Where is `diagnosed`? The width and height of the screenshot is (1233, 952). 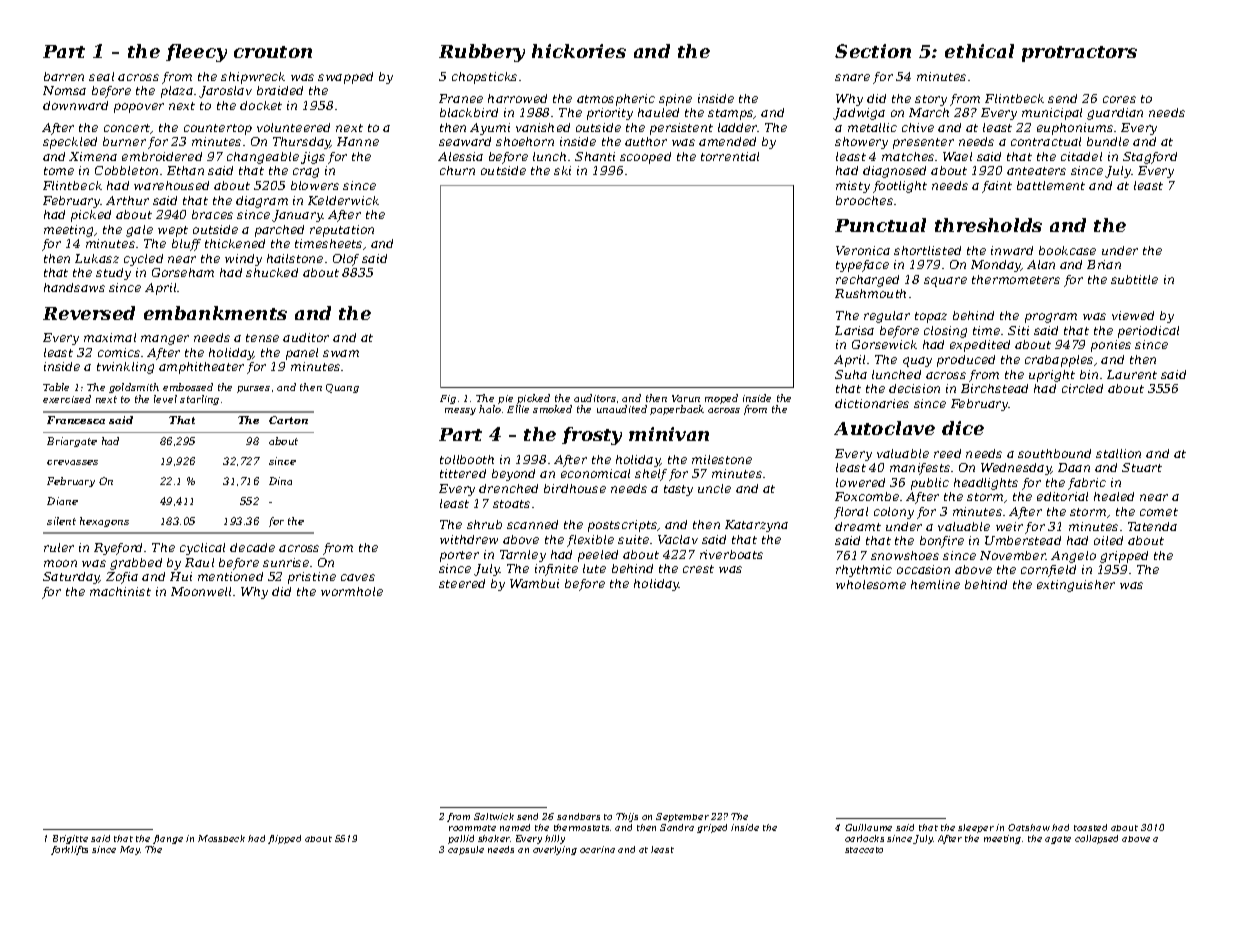 diagnosed is located at coordinates (894, 172).
